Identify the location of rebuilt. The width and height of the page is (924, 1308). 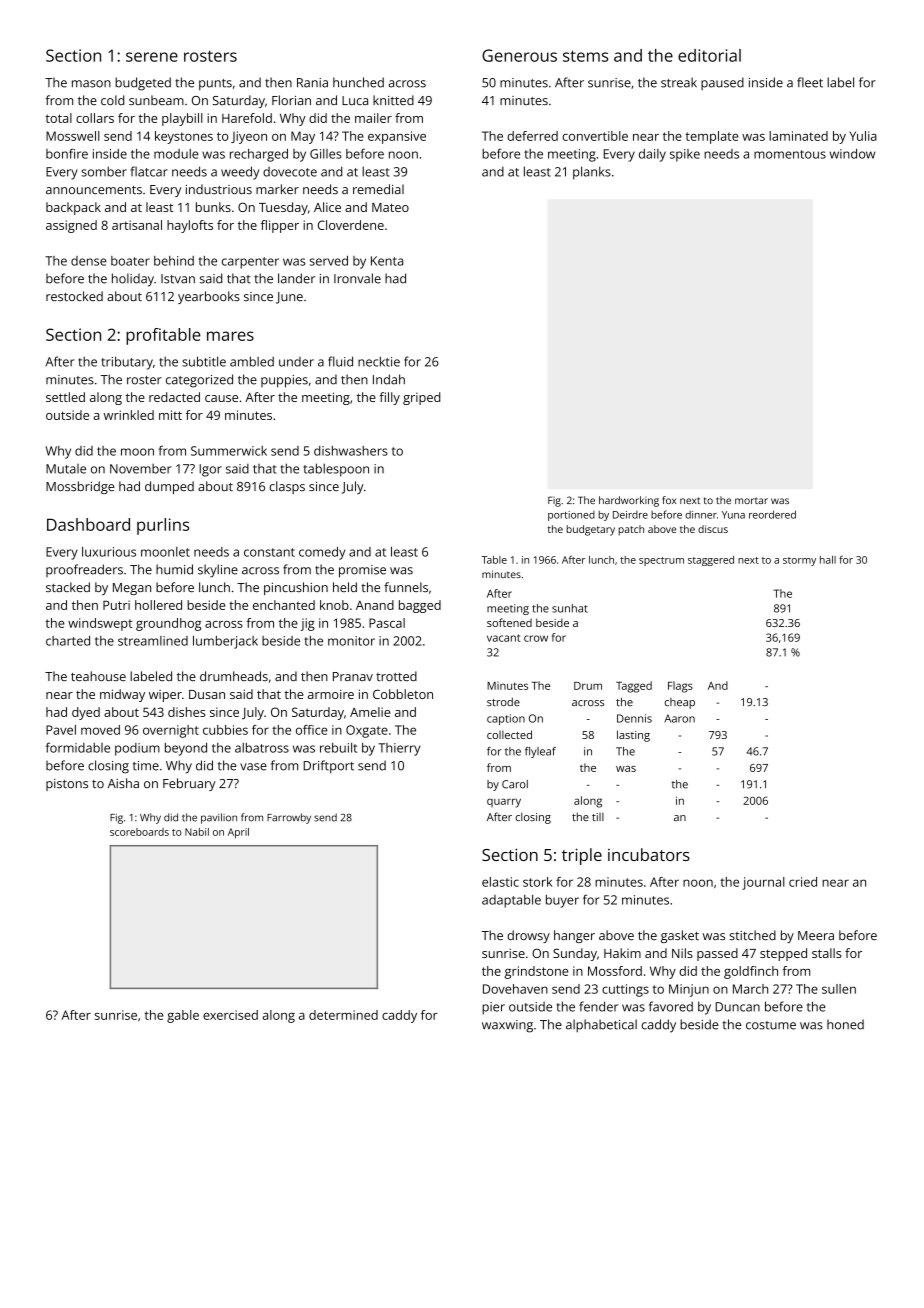
(338, 748).
